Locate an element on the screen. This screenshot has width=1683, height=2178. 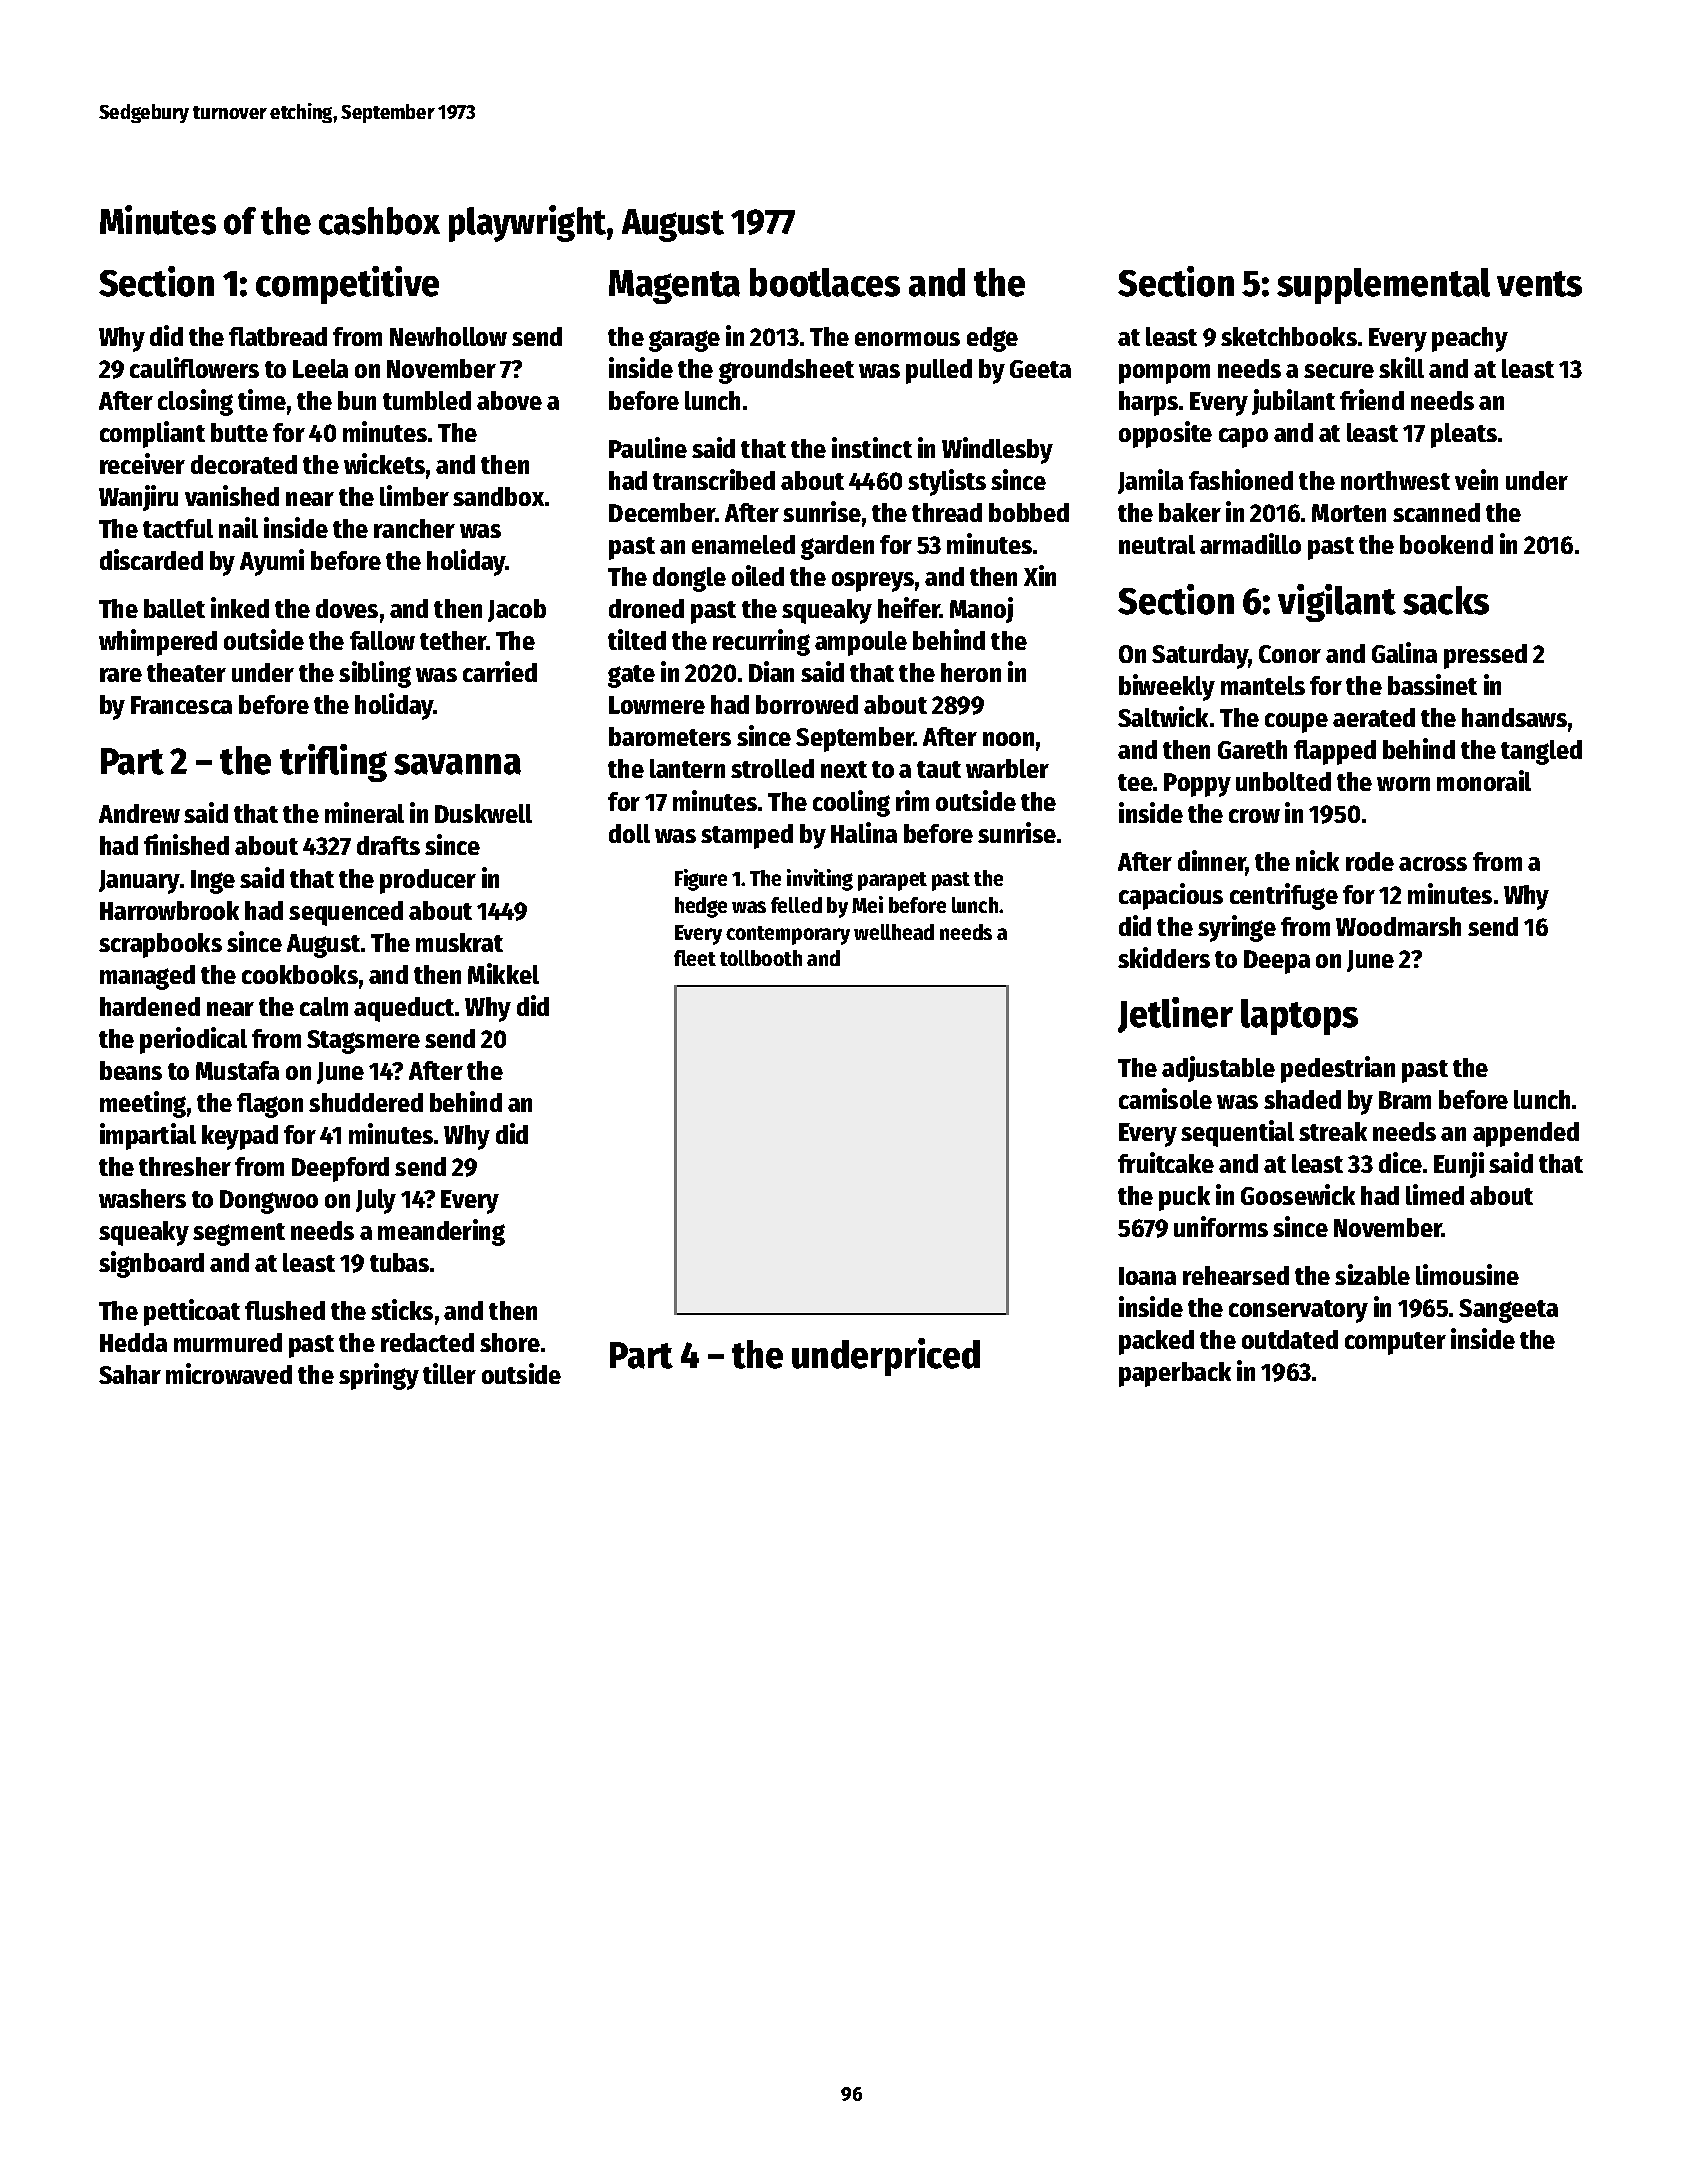
capacious is located at coordinates (1171, 896).
